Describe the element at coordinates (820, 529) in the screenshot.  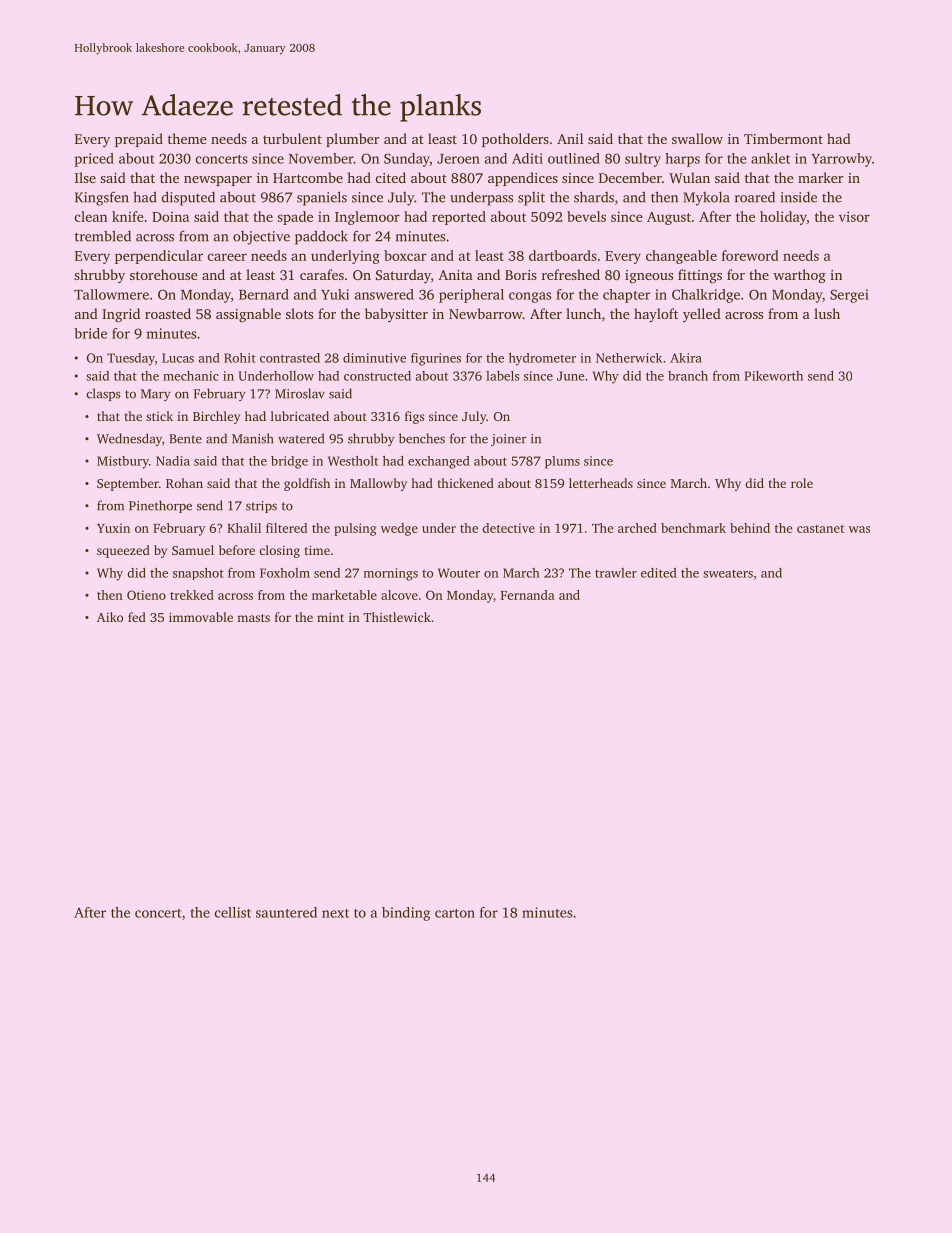
I see `castanet` at that location.
